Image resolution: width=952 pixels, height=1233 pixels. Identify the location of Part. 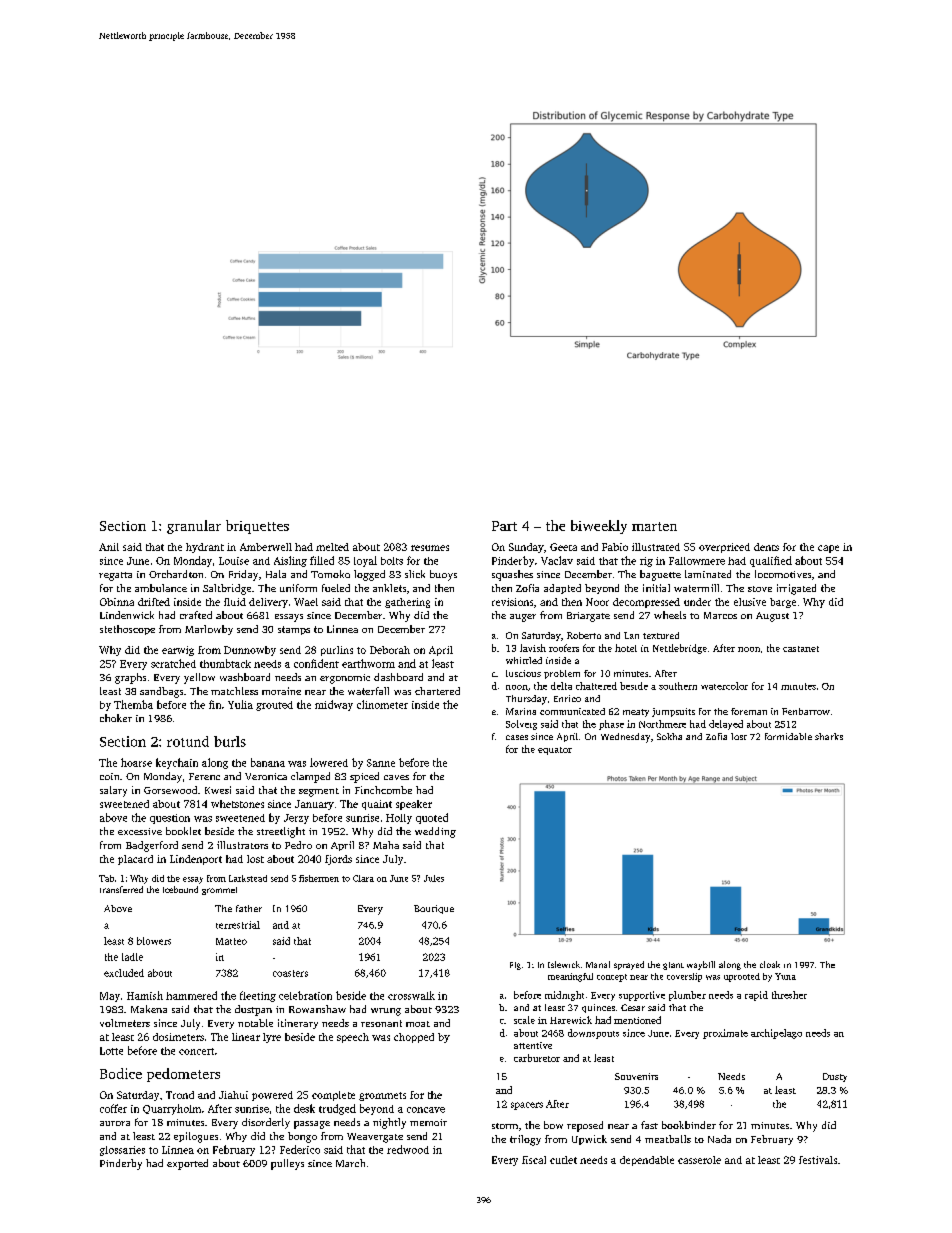
(504, 526).
